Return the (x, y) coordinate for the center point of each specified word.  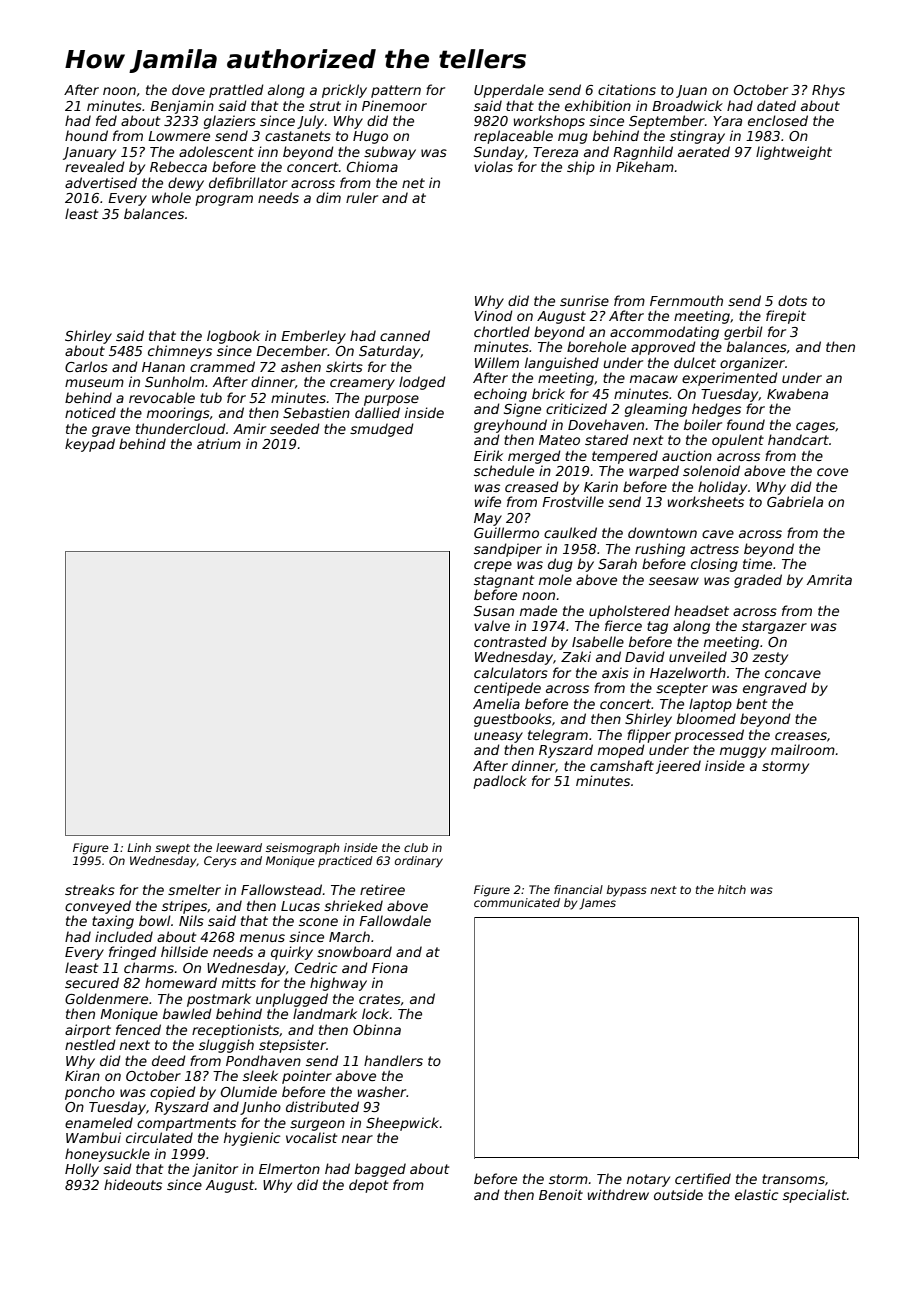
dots (792, 300)
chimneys (180, 352)
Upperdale (509, 91)
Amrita (829, 579)
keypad (90, 445)
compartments (186, 1124)
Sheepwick (402, 1124)
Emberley (313, 337)
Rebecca (178, 166)
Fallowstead (281, 889)
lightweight (794, 153)
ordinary (419, 862)
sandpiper (508, 550)
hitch (732, 889)
